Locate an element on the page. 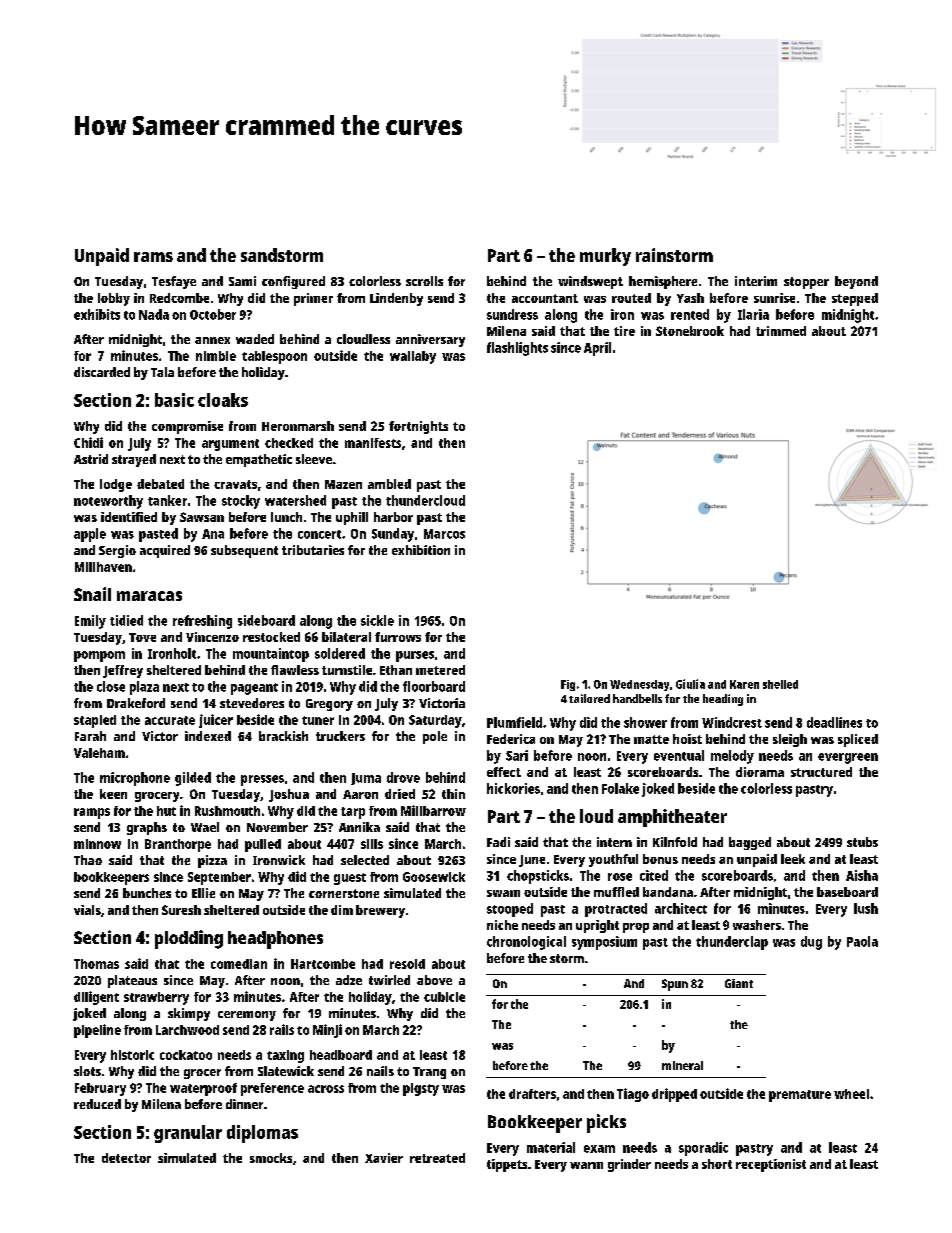 The width and height of the image is (952, 1233). mineral is located at coordinates (682, 1065).
